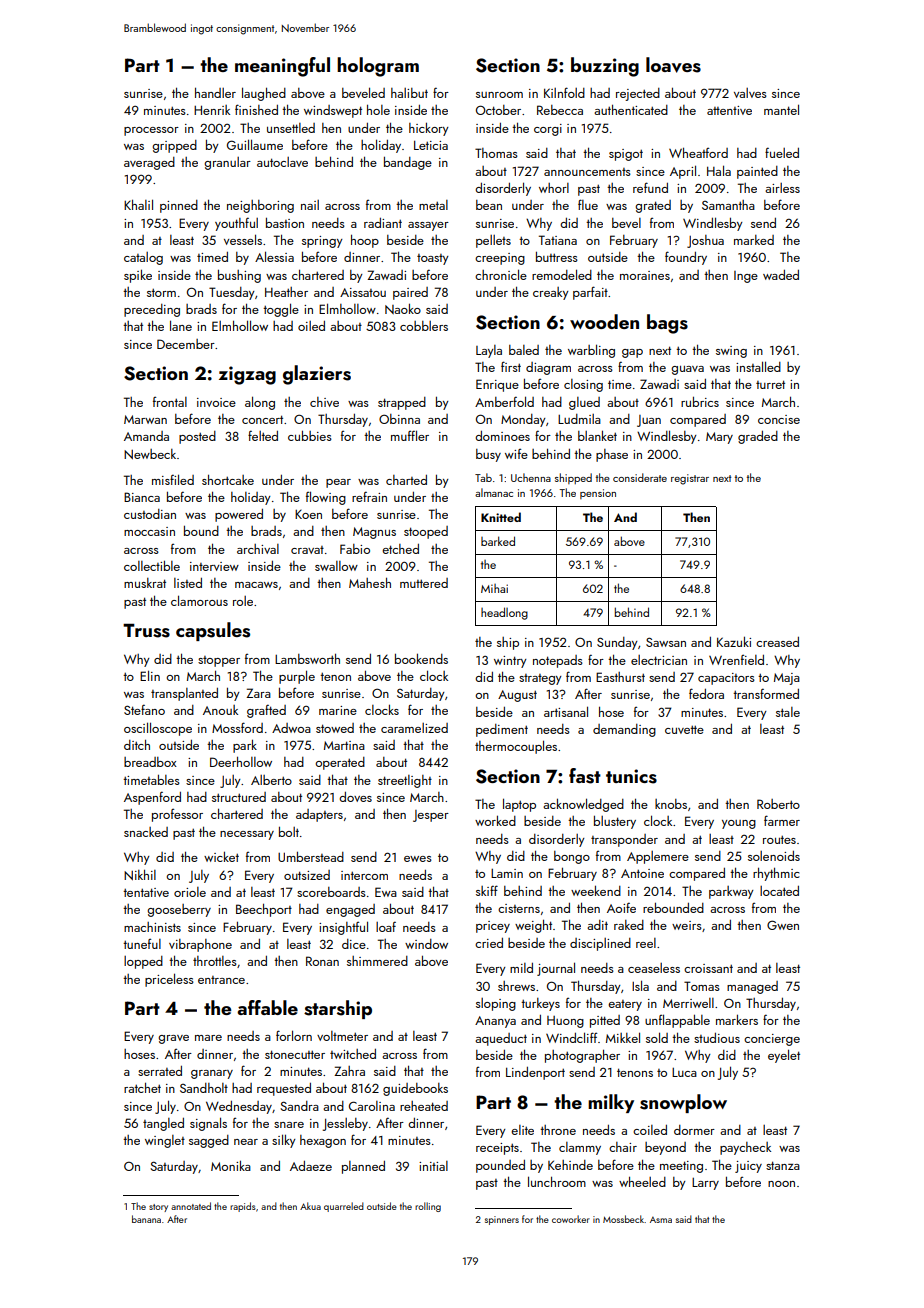 Image resolution: width=924 pixels, height=1308 pixels. What do you see at coordinates (728, 205) in the document?
I see `Samantha` at bounding box center [728, 205].
